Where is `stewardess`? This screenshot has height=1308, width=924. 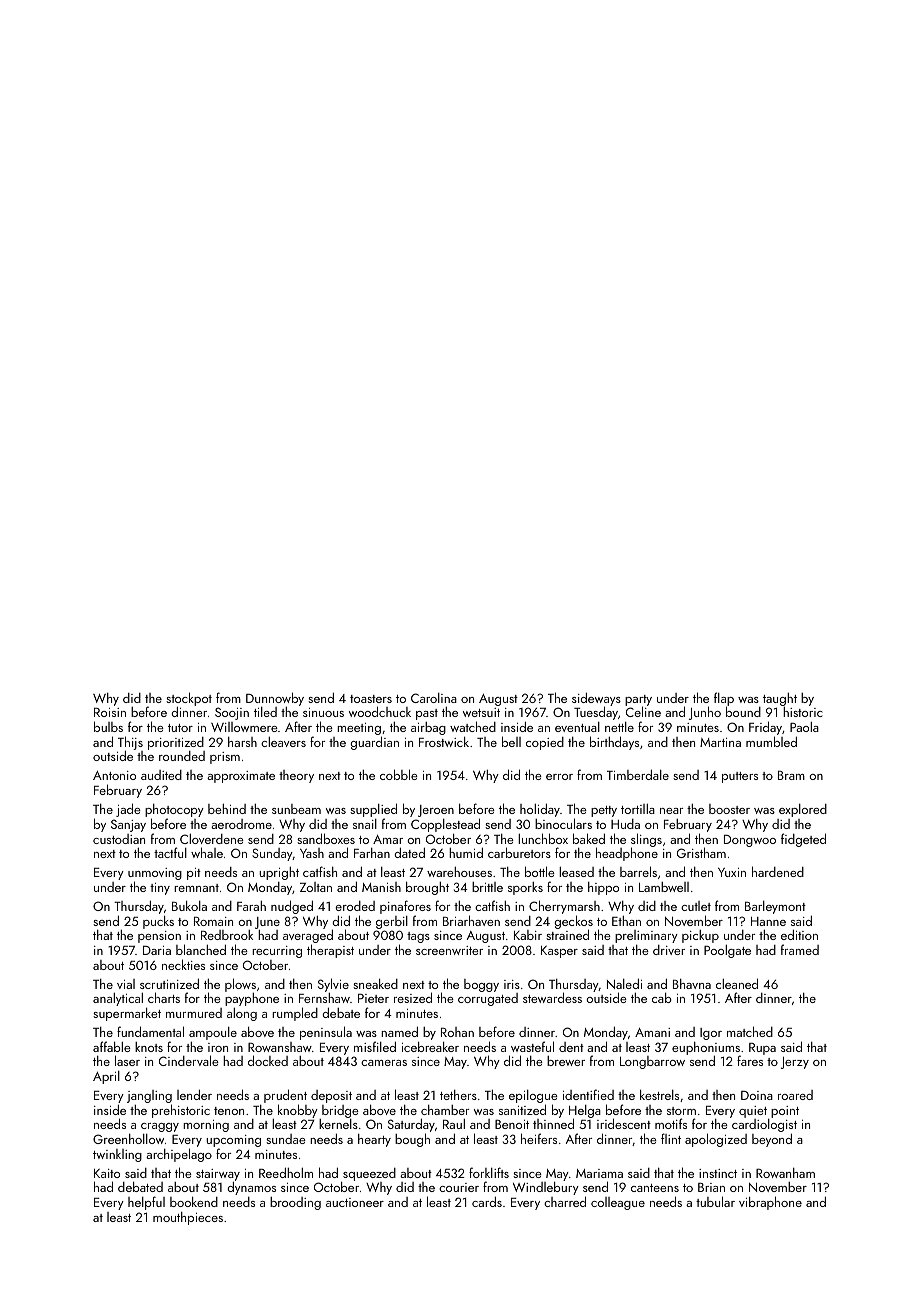 stewardess is located at coordinates (552, 997).
